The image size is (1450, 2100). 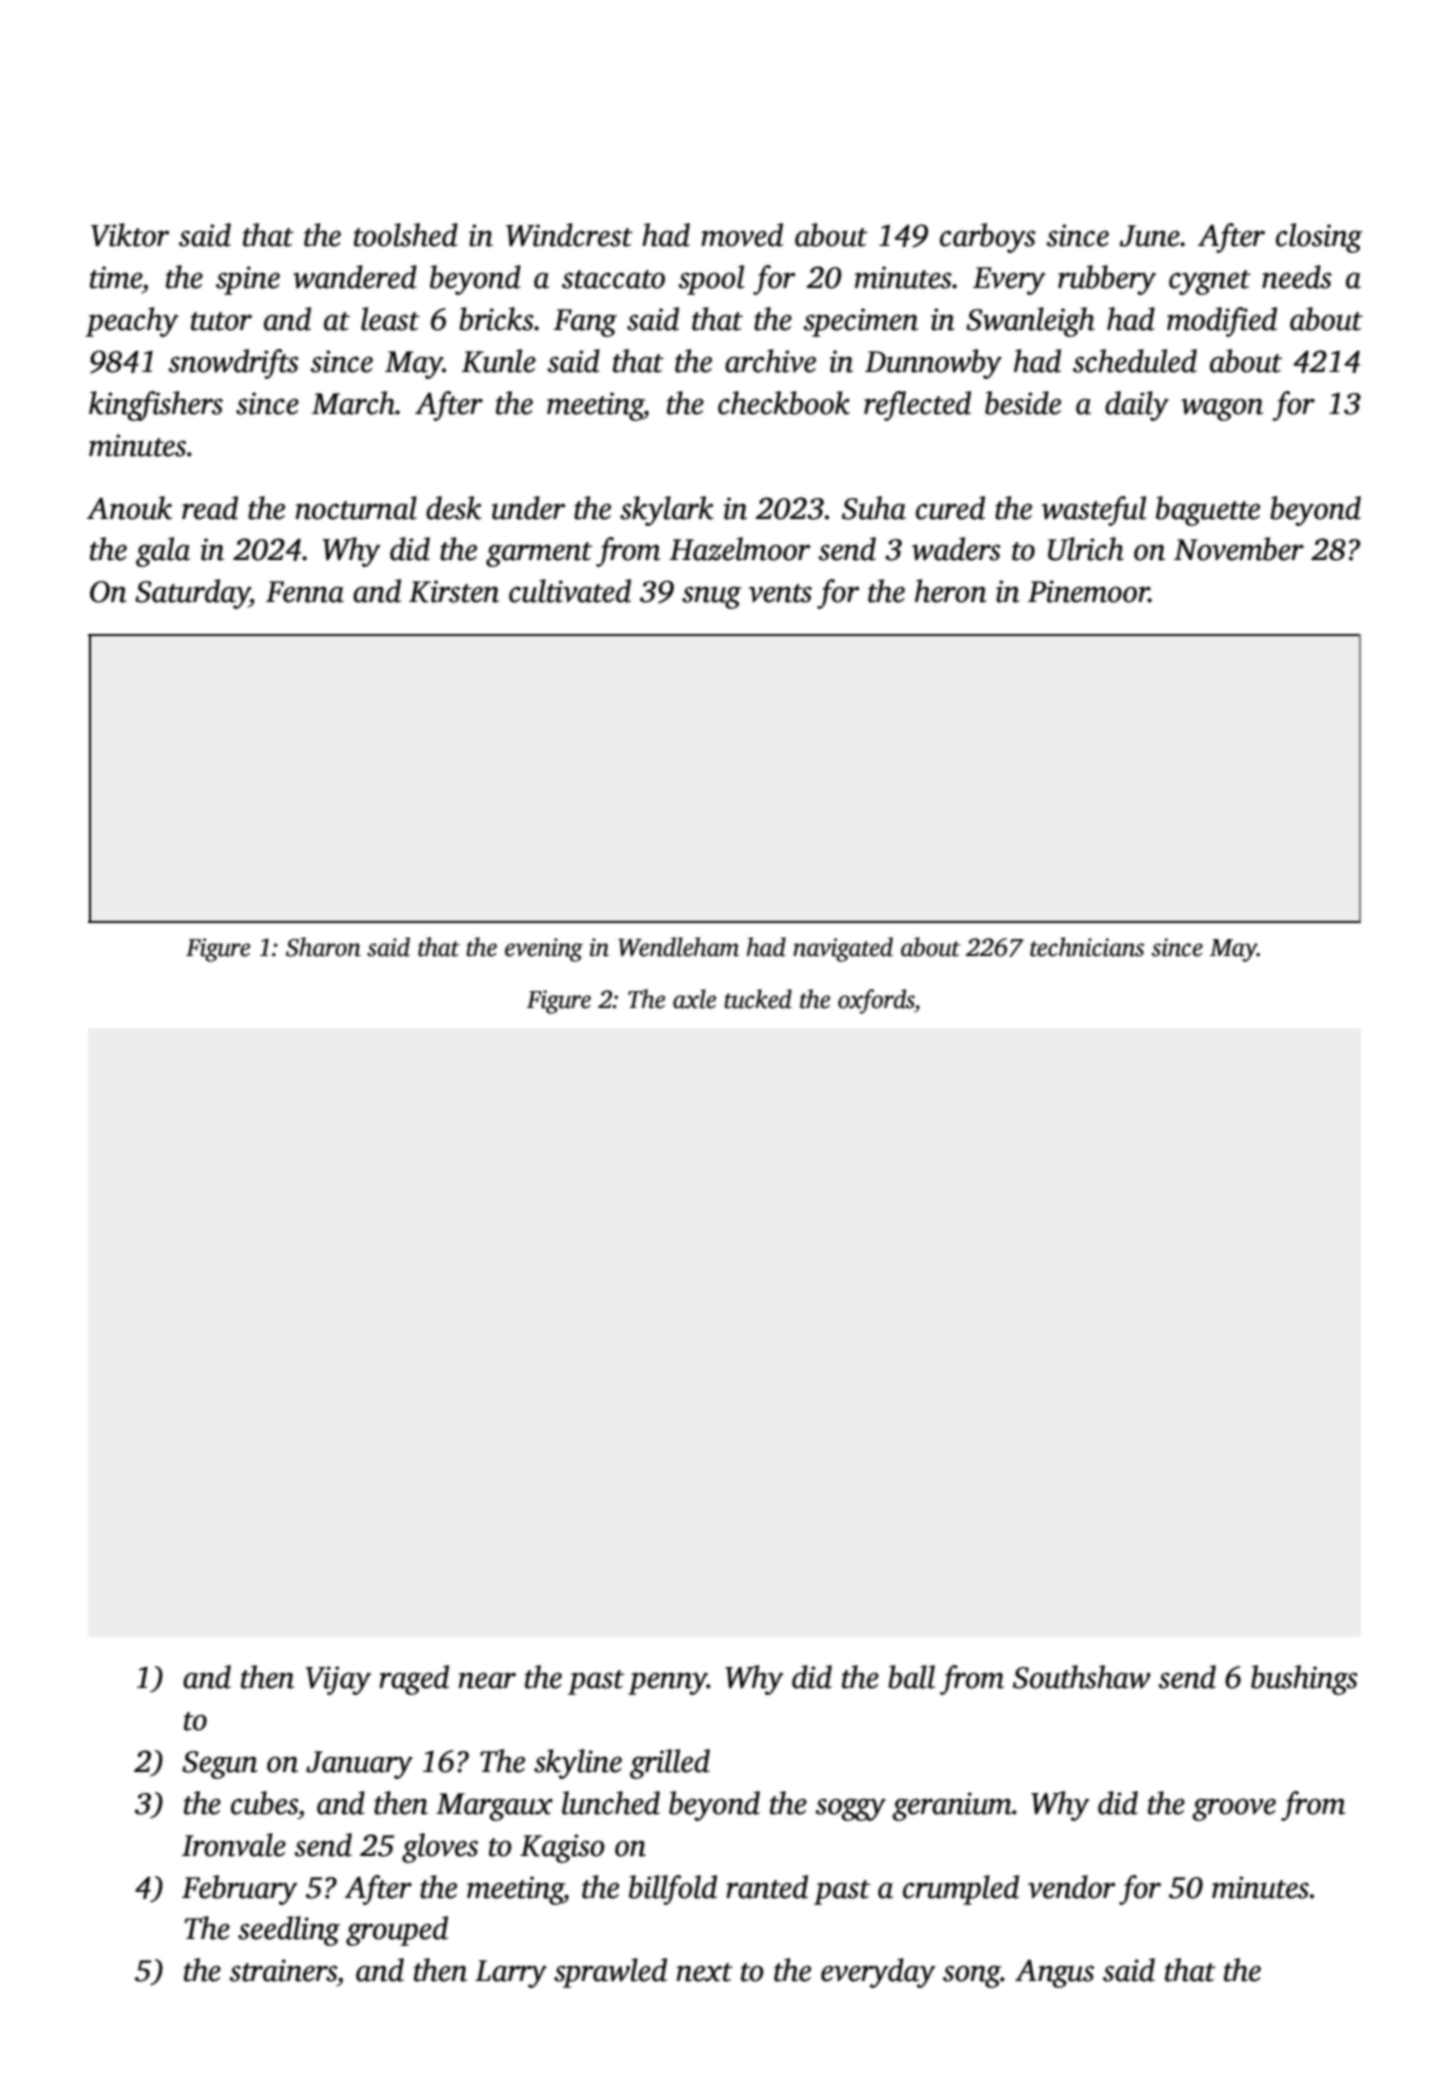 I want to click on next, so click(x=704, y=1972).
